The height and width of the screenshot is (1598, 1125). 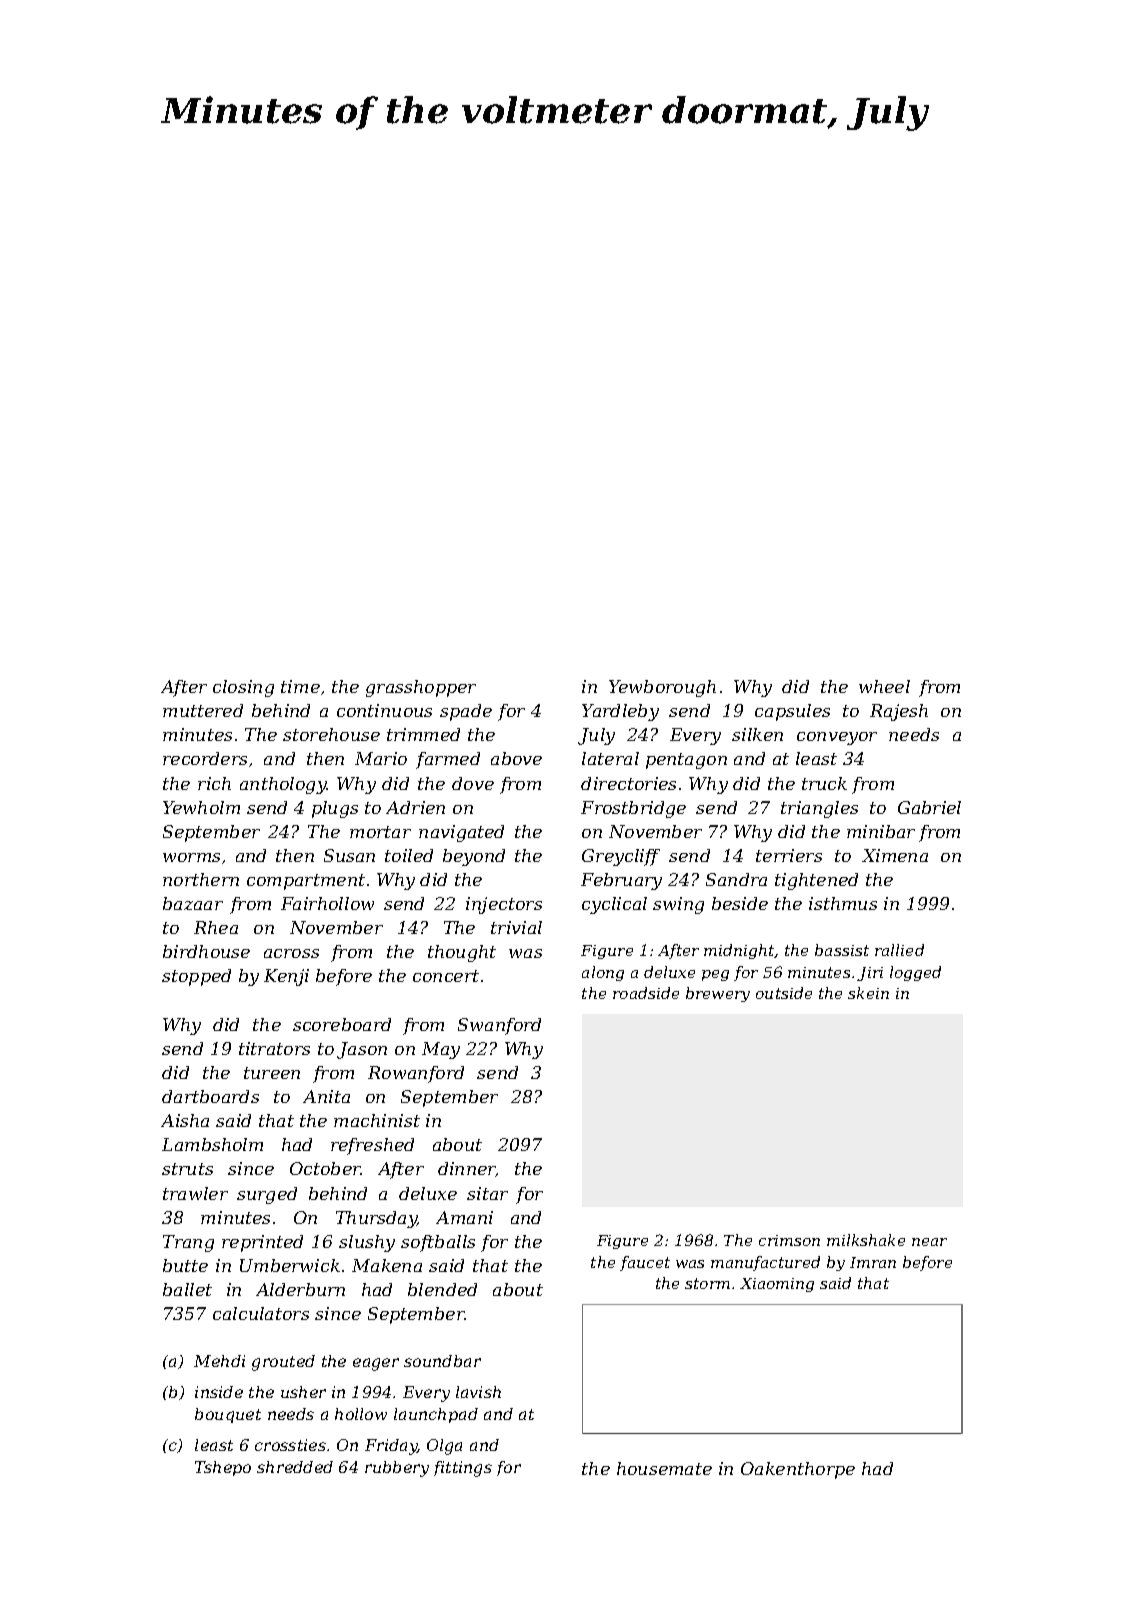 What do you see at coordinates (816, 881) in the screenshot?
I see `tightened` at bounding box center [816, 881].
